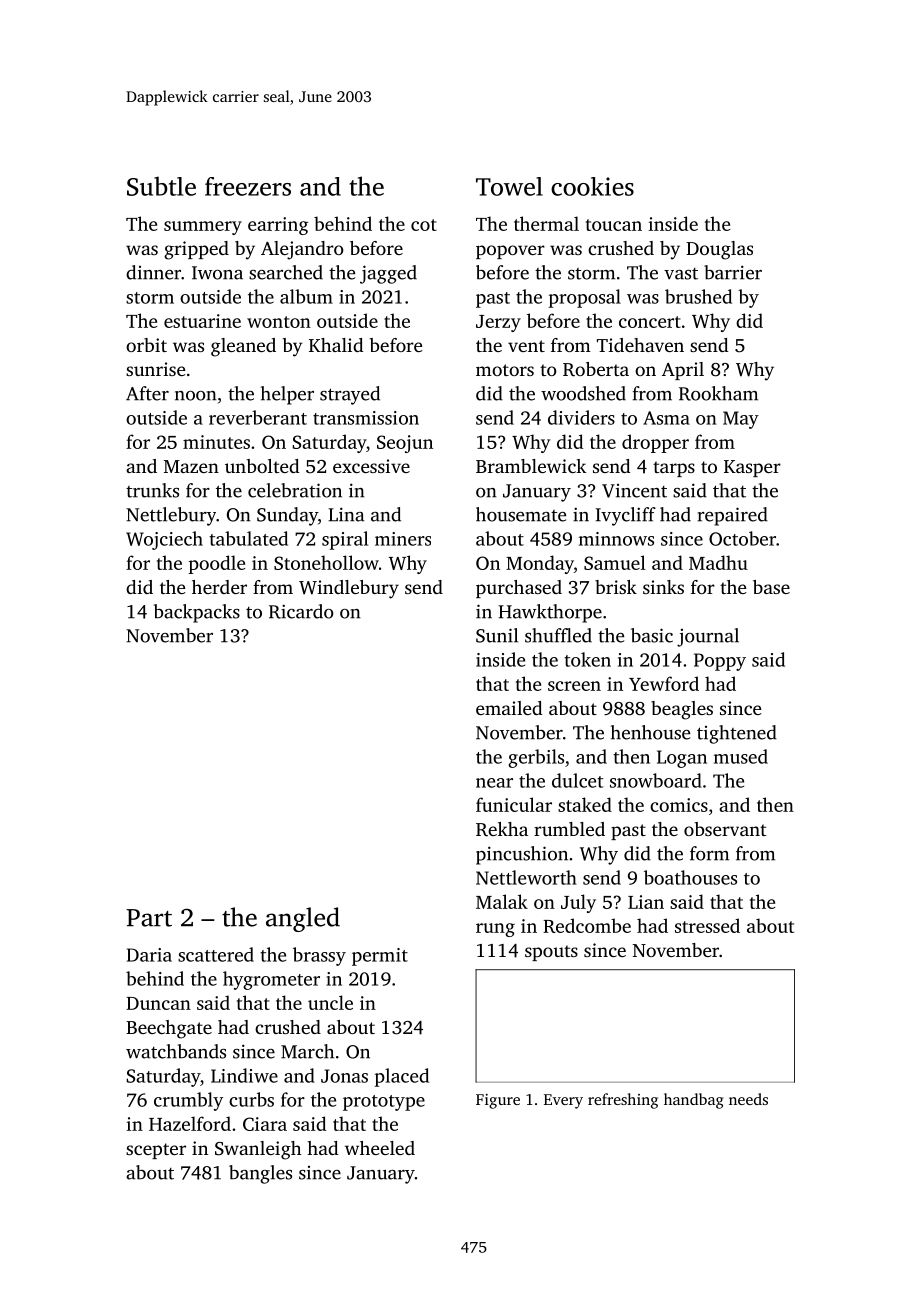  I want to click on Duncan, so click(158, 1003).
